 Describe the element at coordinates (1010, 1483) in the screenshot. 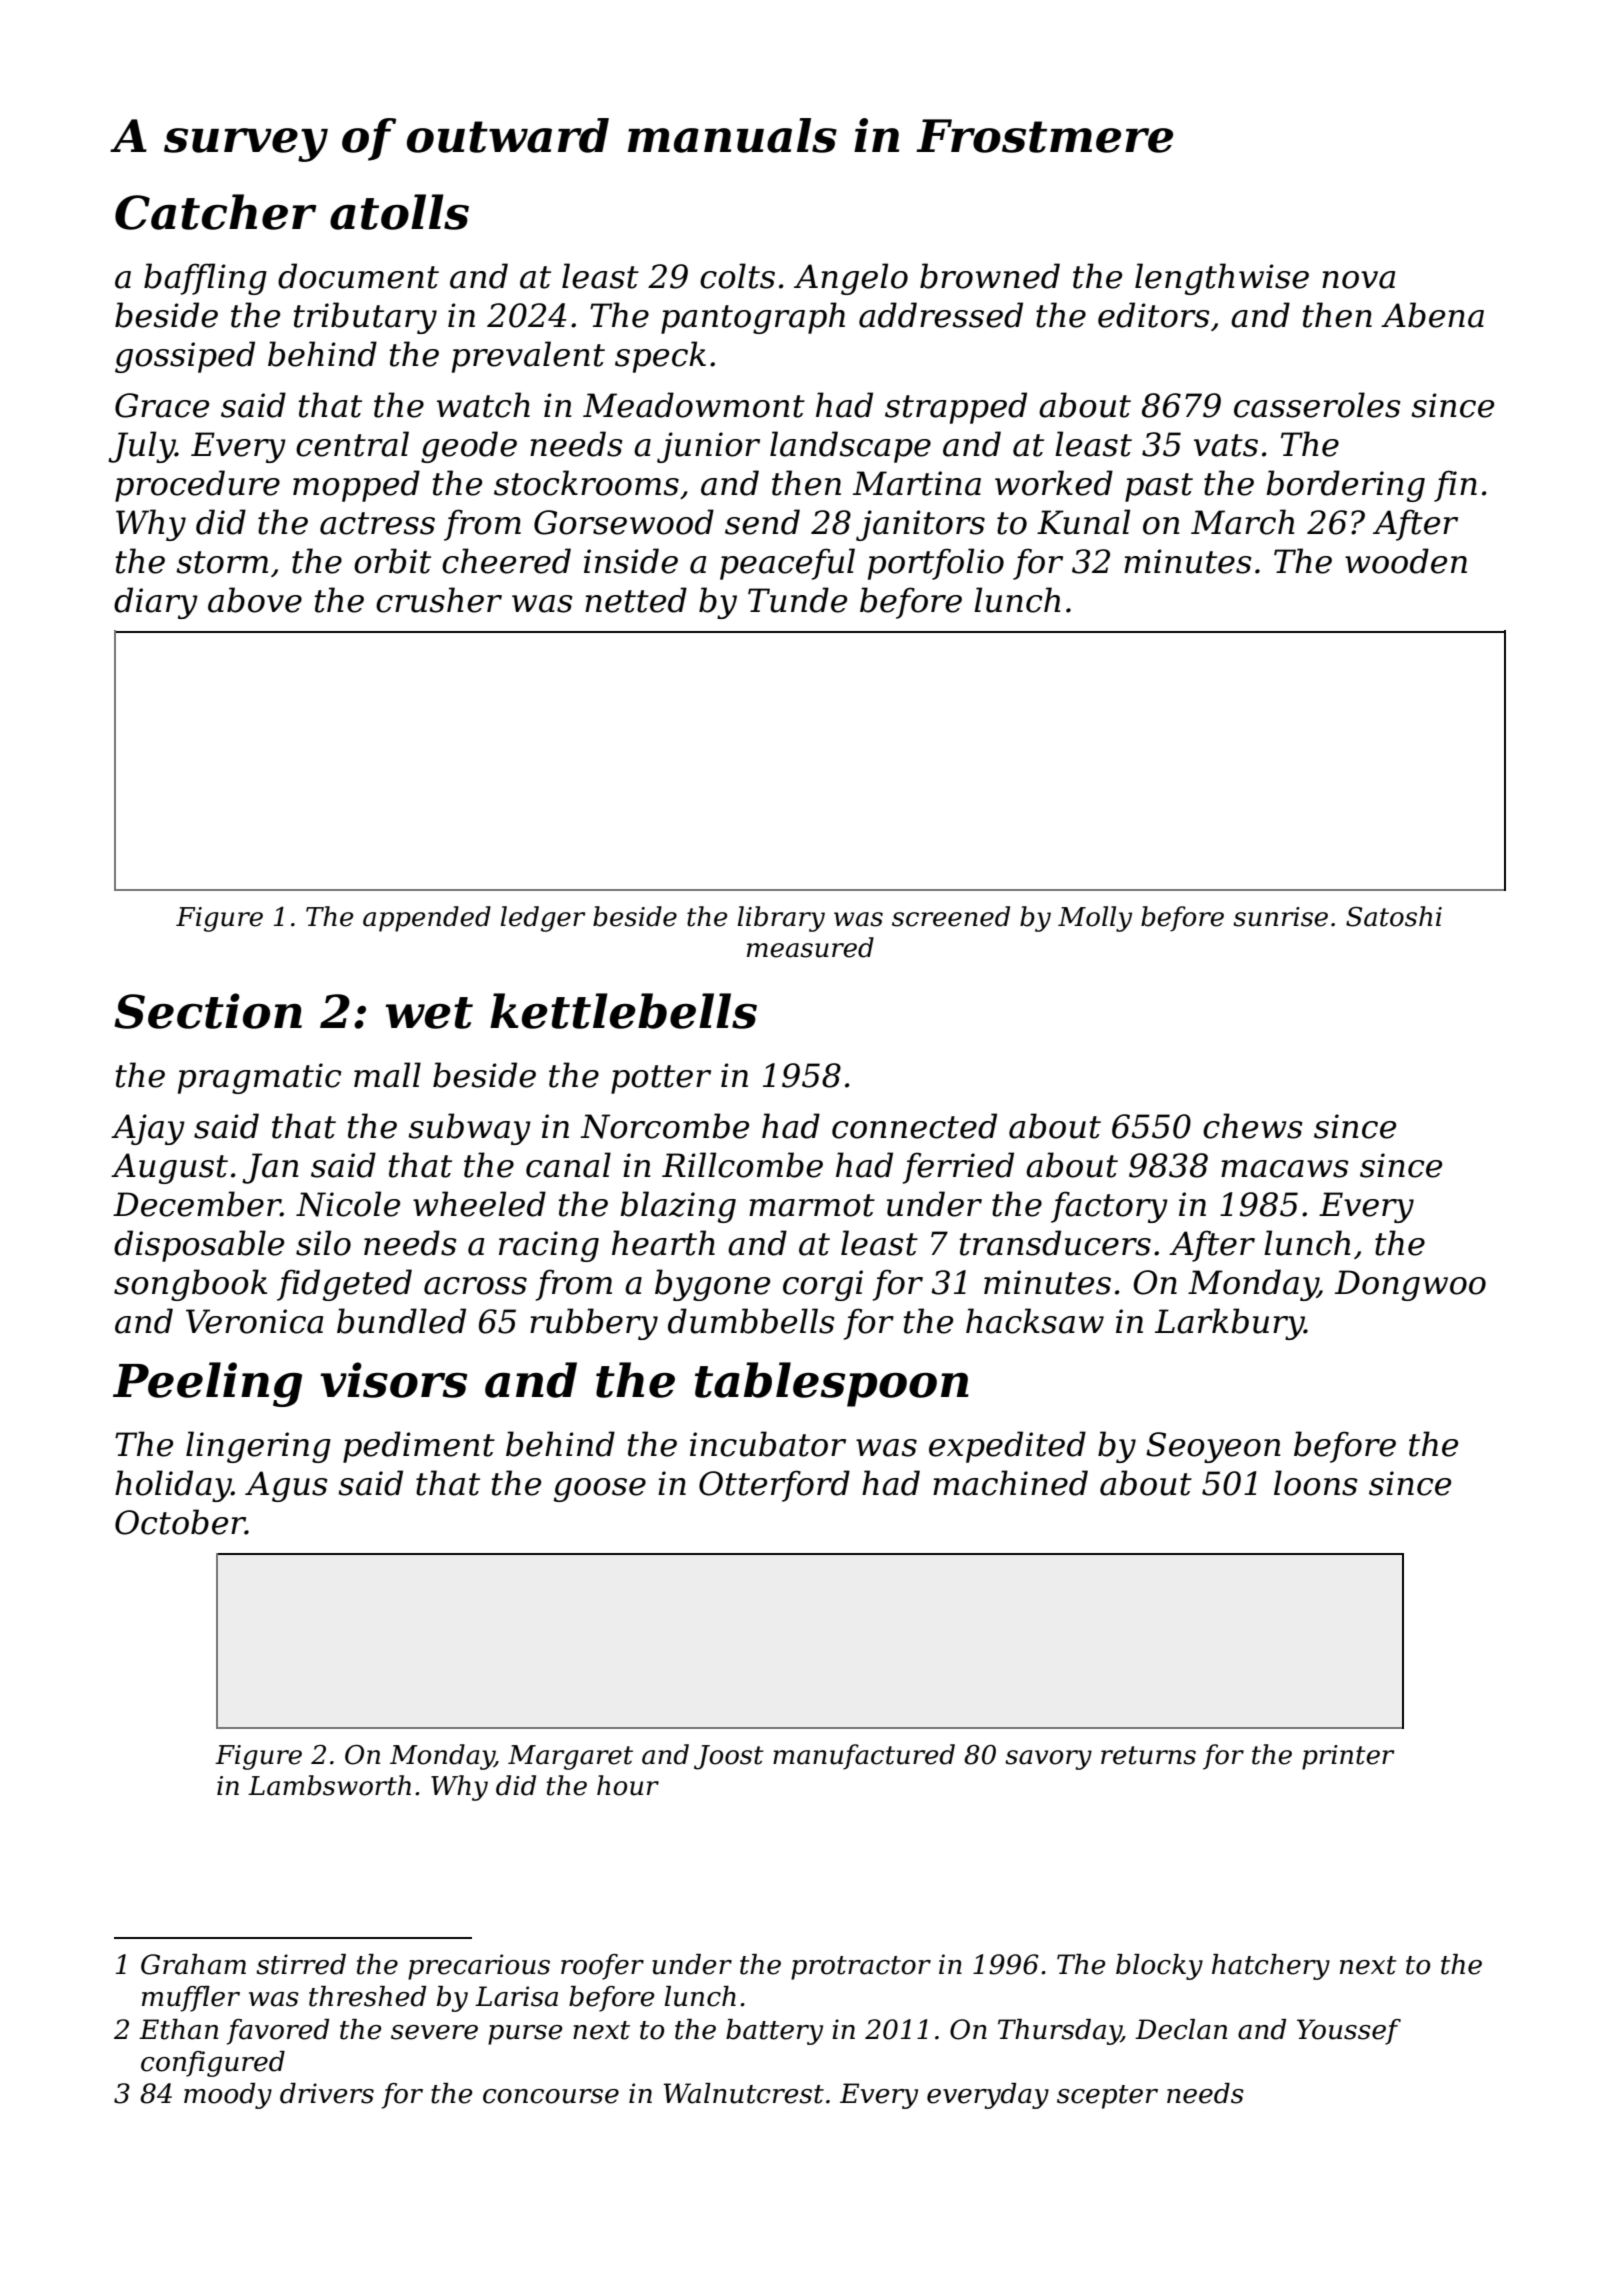

I see `machined` at that location.
